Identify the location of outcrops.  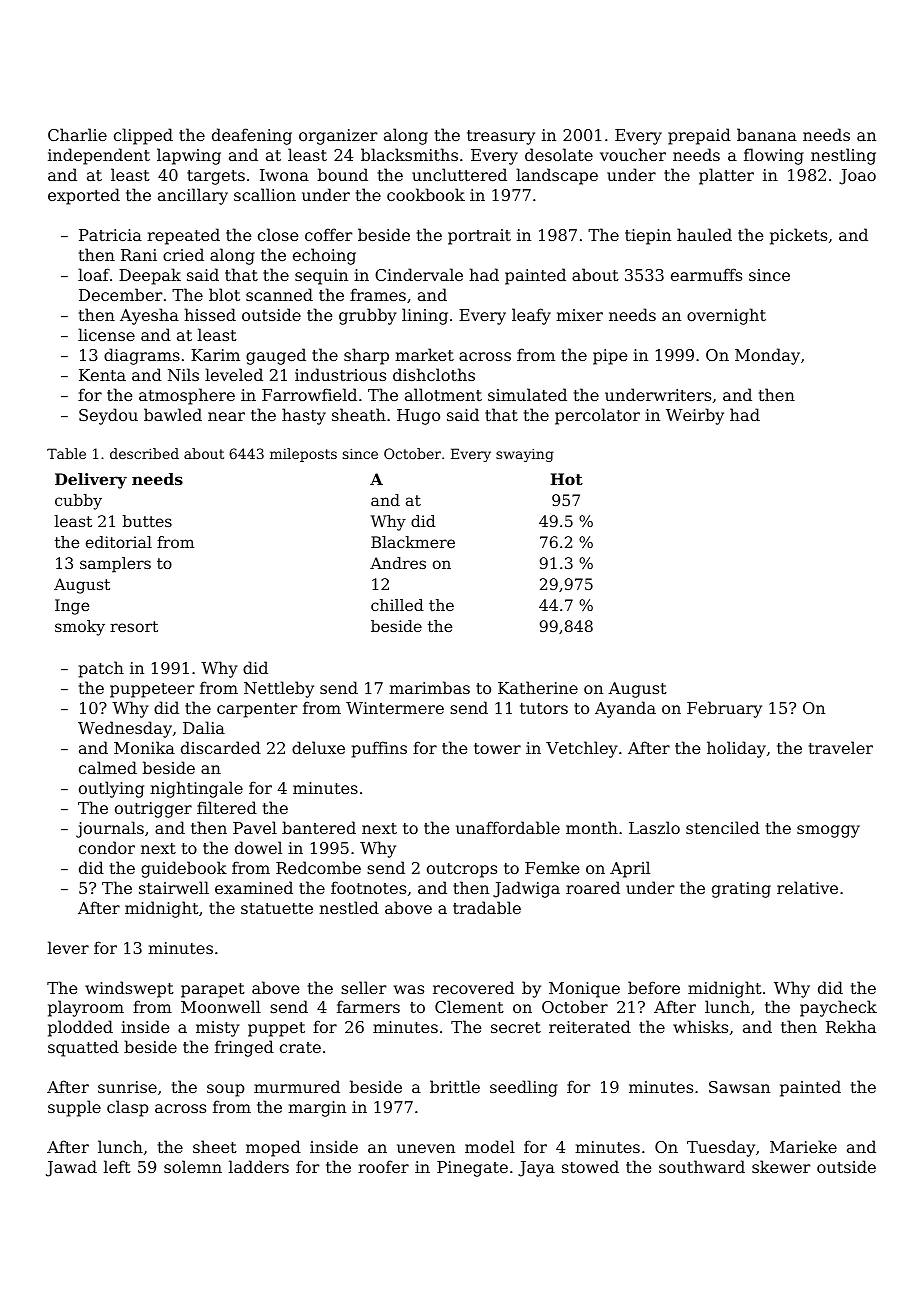
(462, 870).
